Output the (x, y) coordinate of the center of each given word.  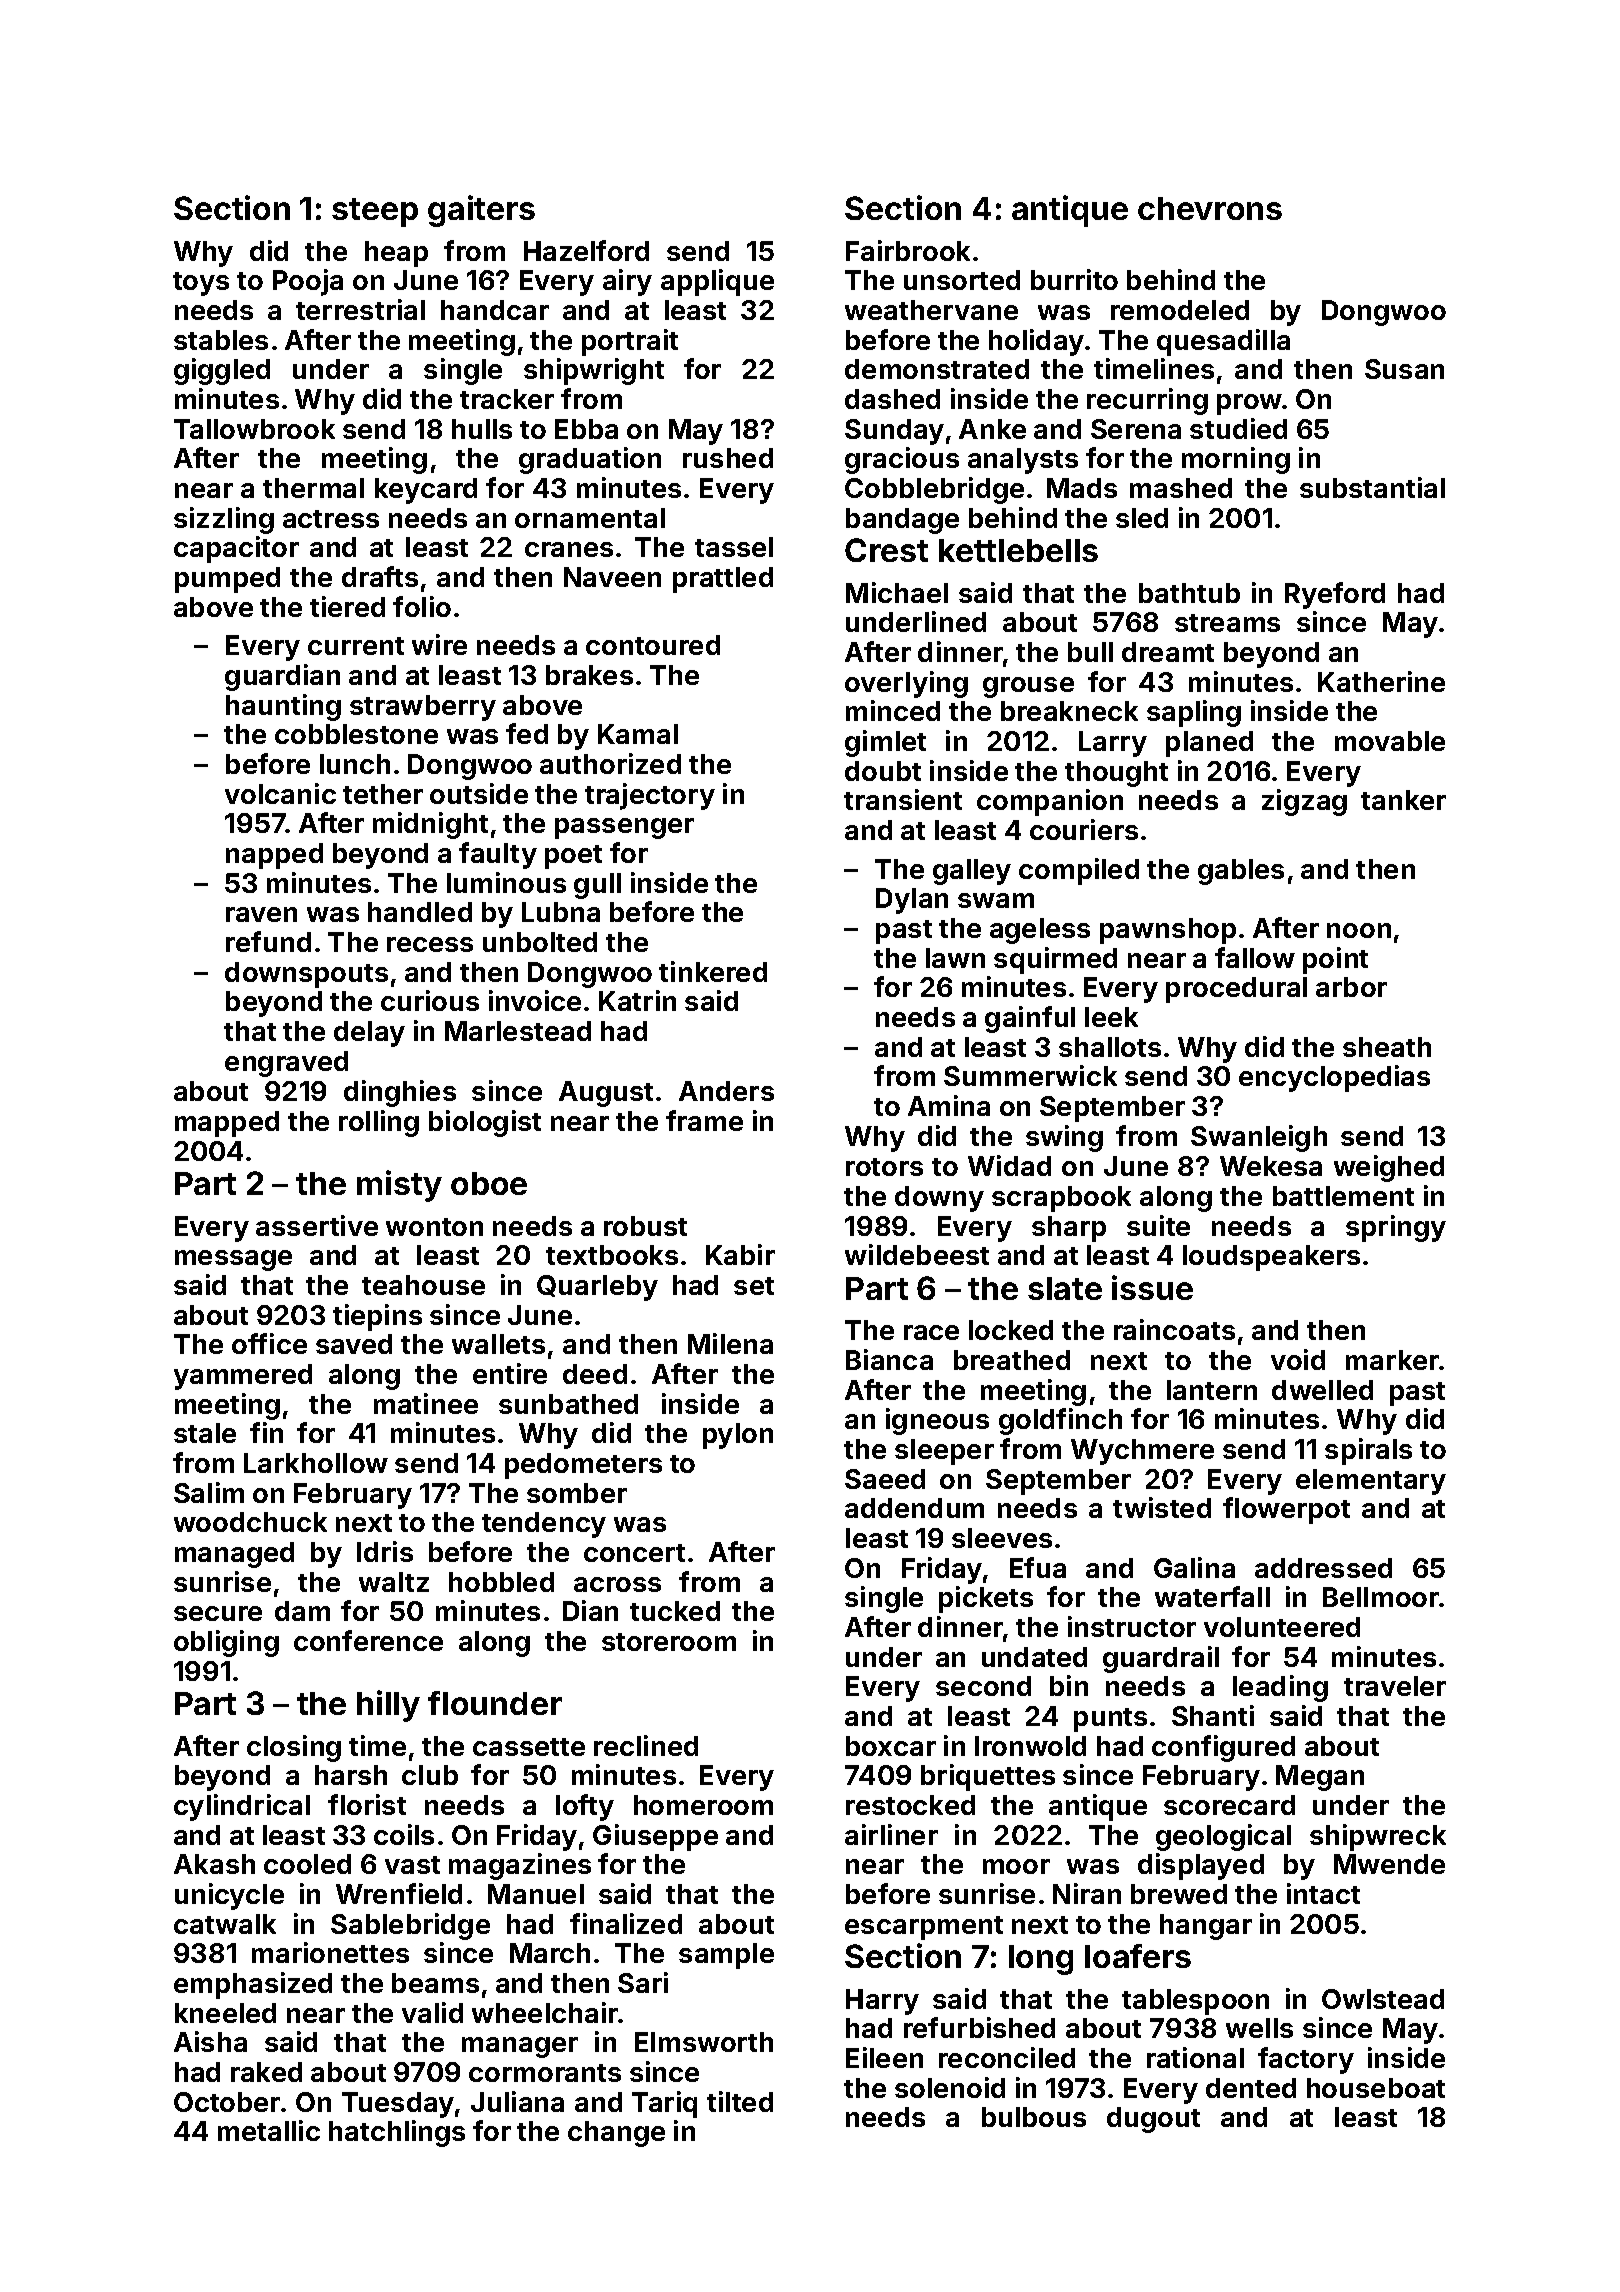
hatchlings (397, 2133)
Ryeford (1335, 595)
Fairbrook (908, 250)
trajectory (650, 796)
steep (375, 212)
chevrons (1210, 208)
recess (430, 944)
